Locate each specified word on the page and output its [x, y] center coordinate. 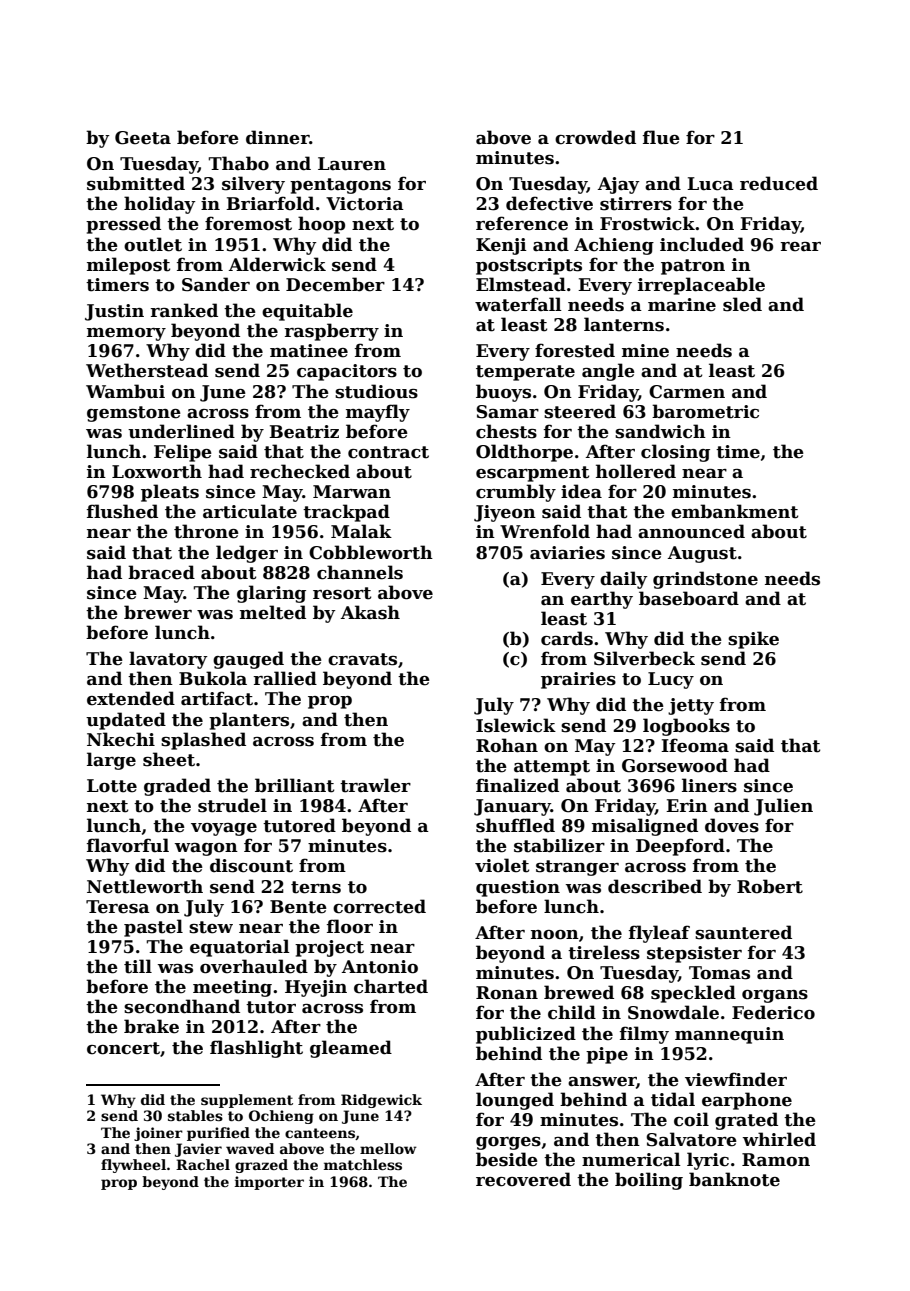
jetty [691, 706]
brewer [158, 612]
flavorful [128, 845]
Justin [114, 312]
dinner [278, 137]
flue [661, 137]
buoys [503, 393]
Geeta [143, 138]
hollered [636, 471]
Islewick [516, 725]
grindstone [705, 580]
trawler [375, 785]
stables [195, 1115]
